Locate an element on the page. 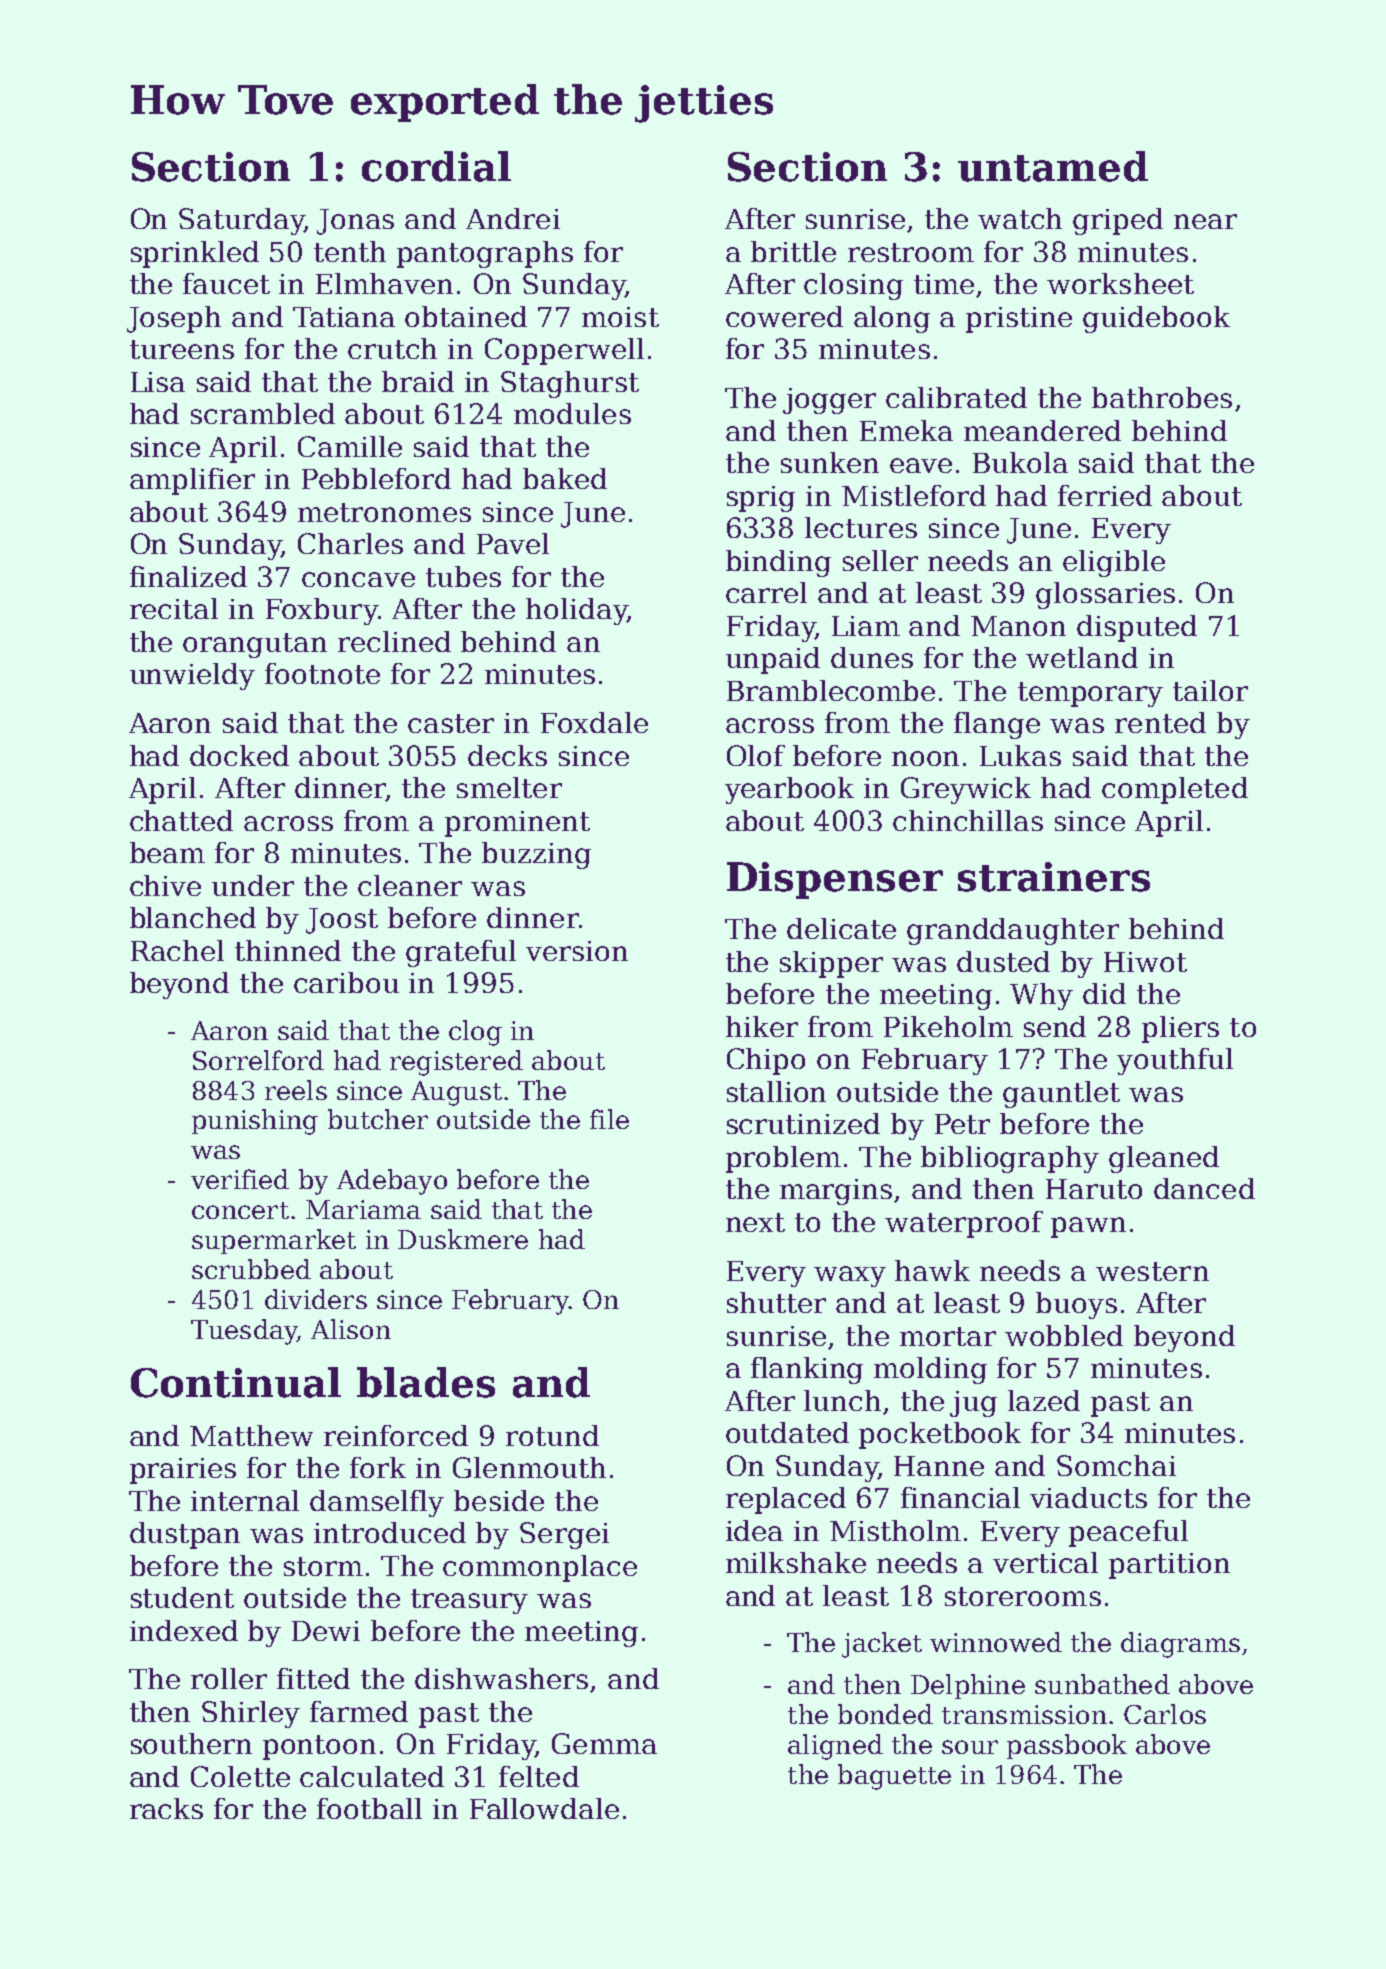  student is located at coordinates (182, 1597).
